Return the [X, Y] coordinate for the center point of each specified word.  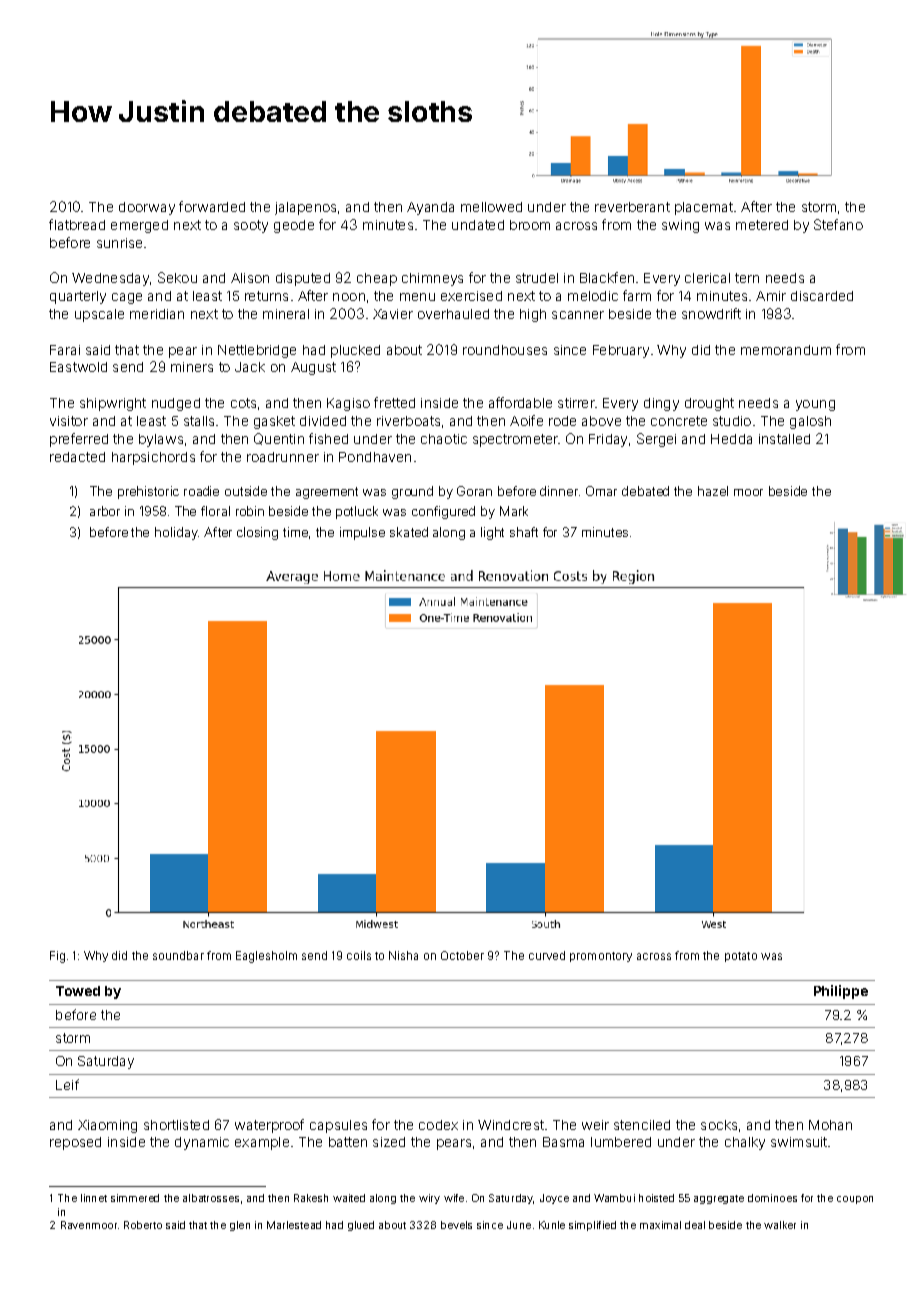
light [492, 533]
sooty [251, 226]
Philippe [841, 992]
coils [359, 955]
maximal [660, 1225]
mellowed [491, 207]
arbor [105, 511]
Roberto [143, 1225]
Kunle [552, 1225]
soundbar [178, 955]
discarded [822, 296]
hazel [713, 491]
